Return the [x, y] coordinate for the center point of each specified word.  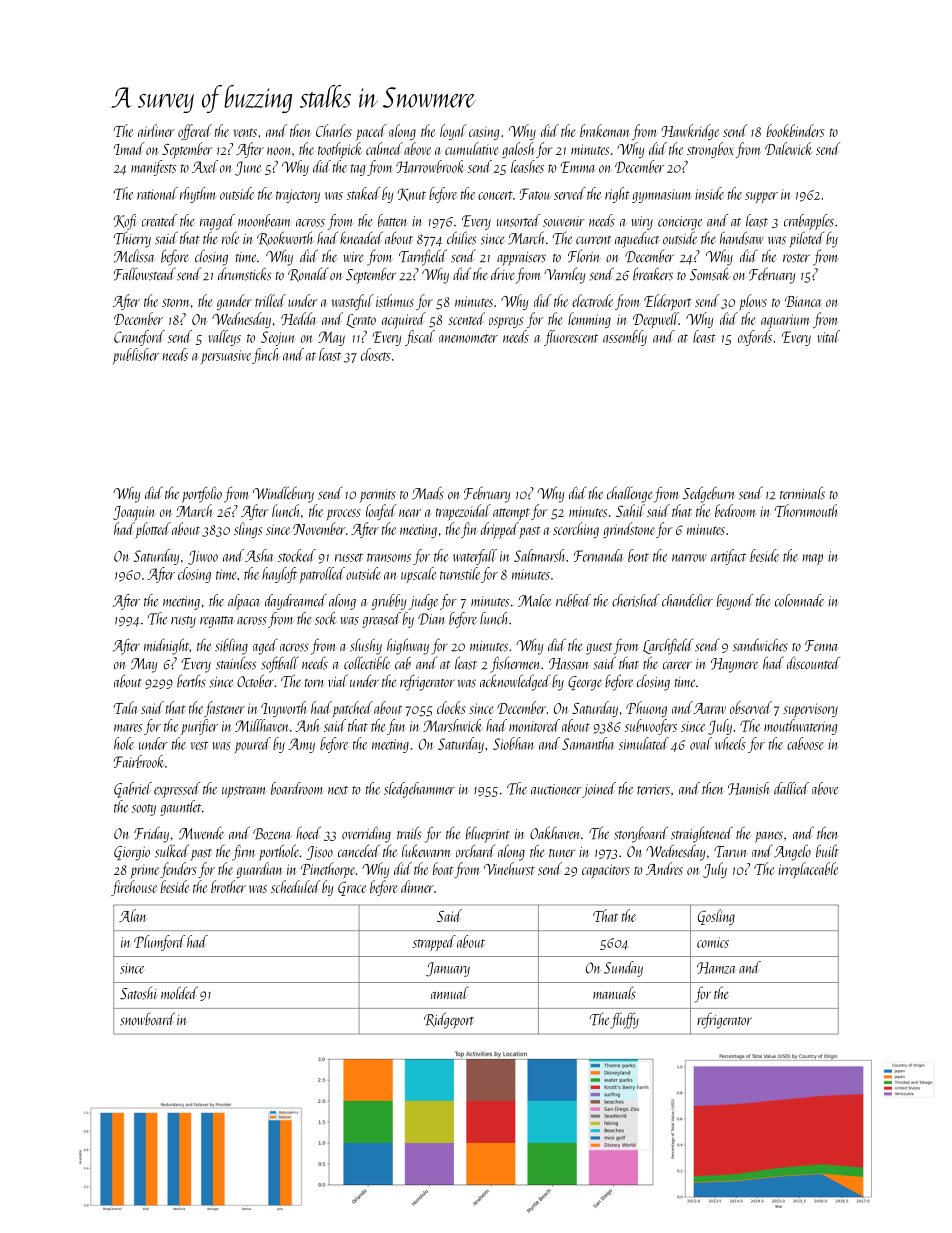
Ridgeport [449, 1020]
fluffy [624, 1020]
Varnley [564, 275]
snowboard [147, 1019]
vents [245, 132]
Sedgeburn [708, 494]
